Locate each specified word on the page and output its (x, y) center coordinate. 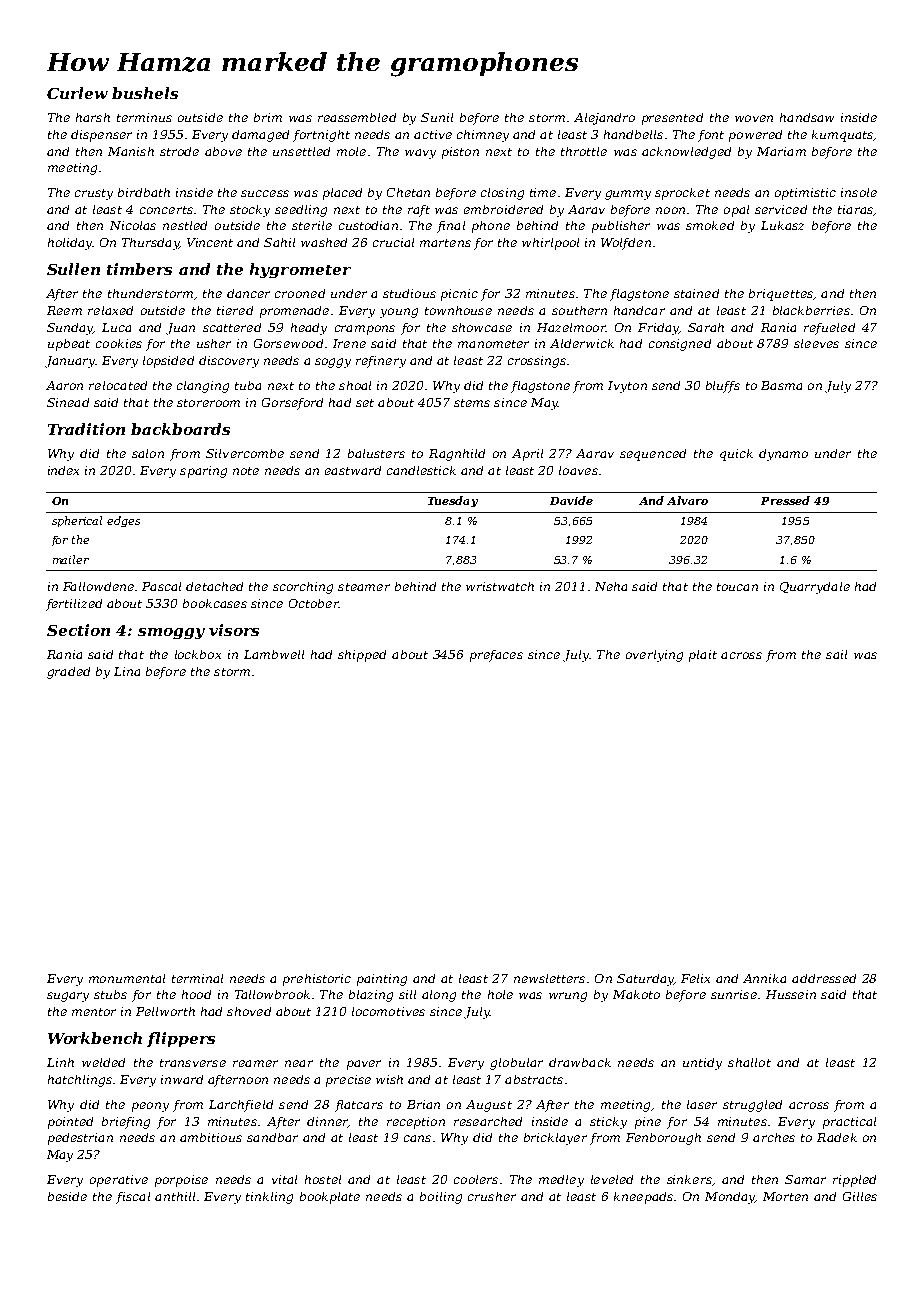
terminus (144, 117)
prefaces (496, 656)
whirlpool (550, 244)
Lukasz (782, 225)
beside (67, 1196)
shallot (749, 1062)
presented (672, 119)
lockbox (198, 654)
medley (561, 1181)
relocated (118, 385)
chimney (483, 136)
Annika (764, 978)
